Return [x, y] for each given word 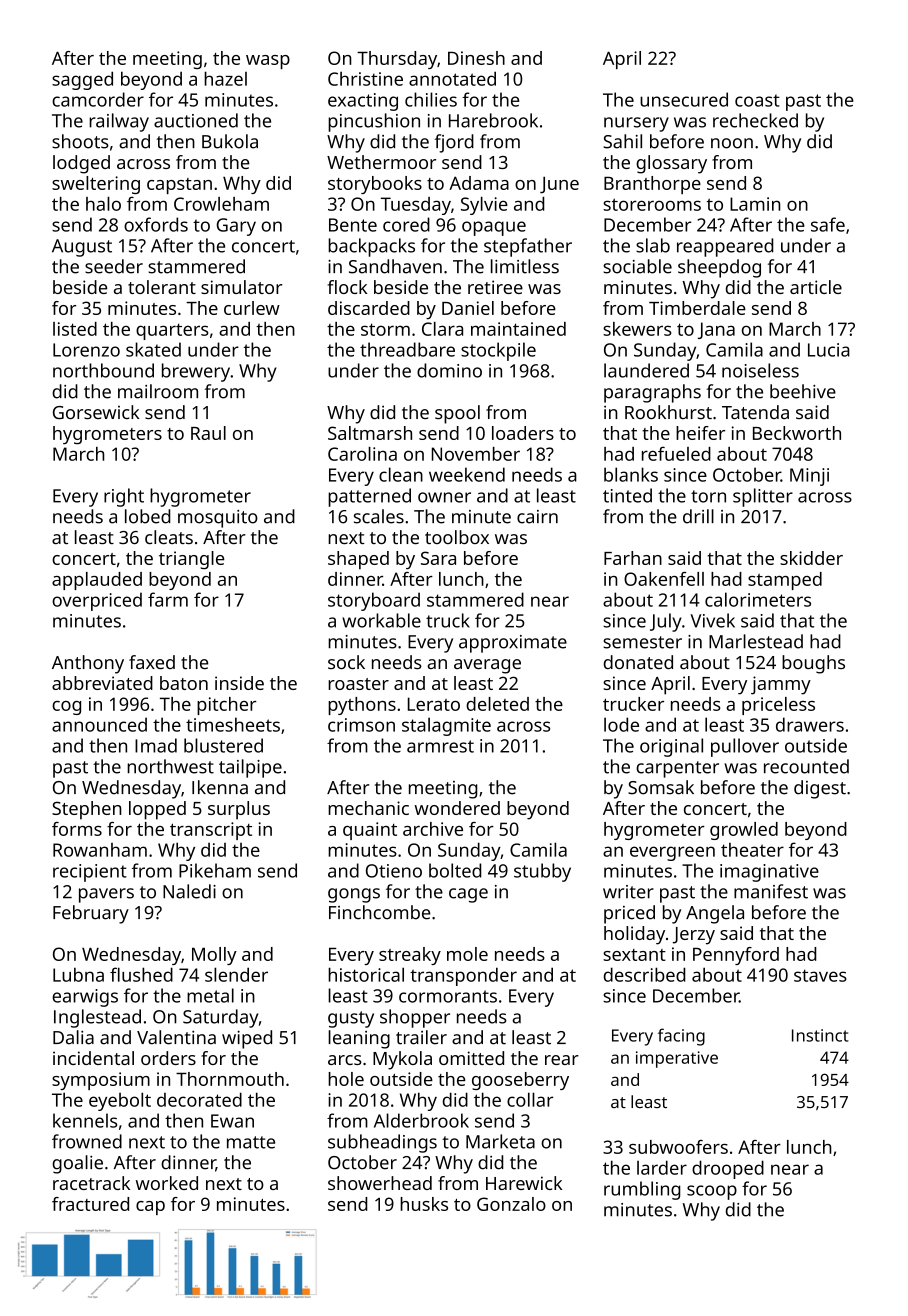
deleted [497, 704]
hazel [225, 78]
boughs [813, 664]
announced [99, 724]
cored [406, 224]
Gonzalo [511, 1204]
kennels [85, 1120]
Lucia [829, 350]
